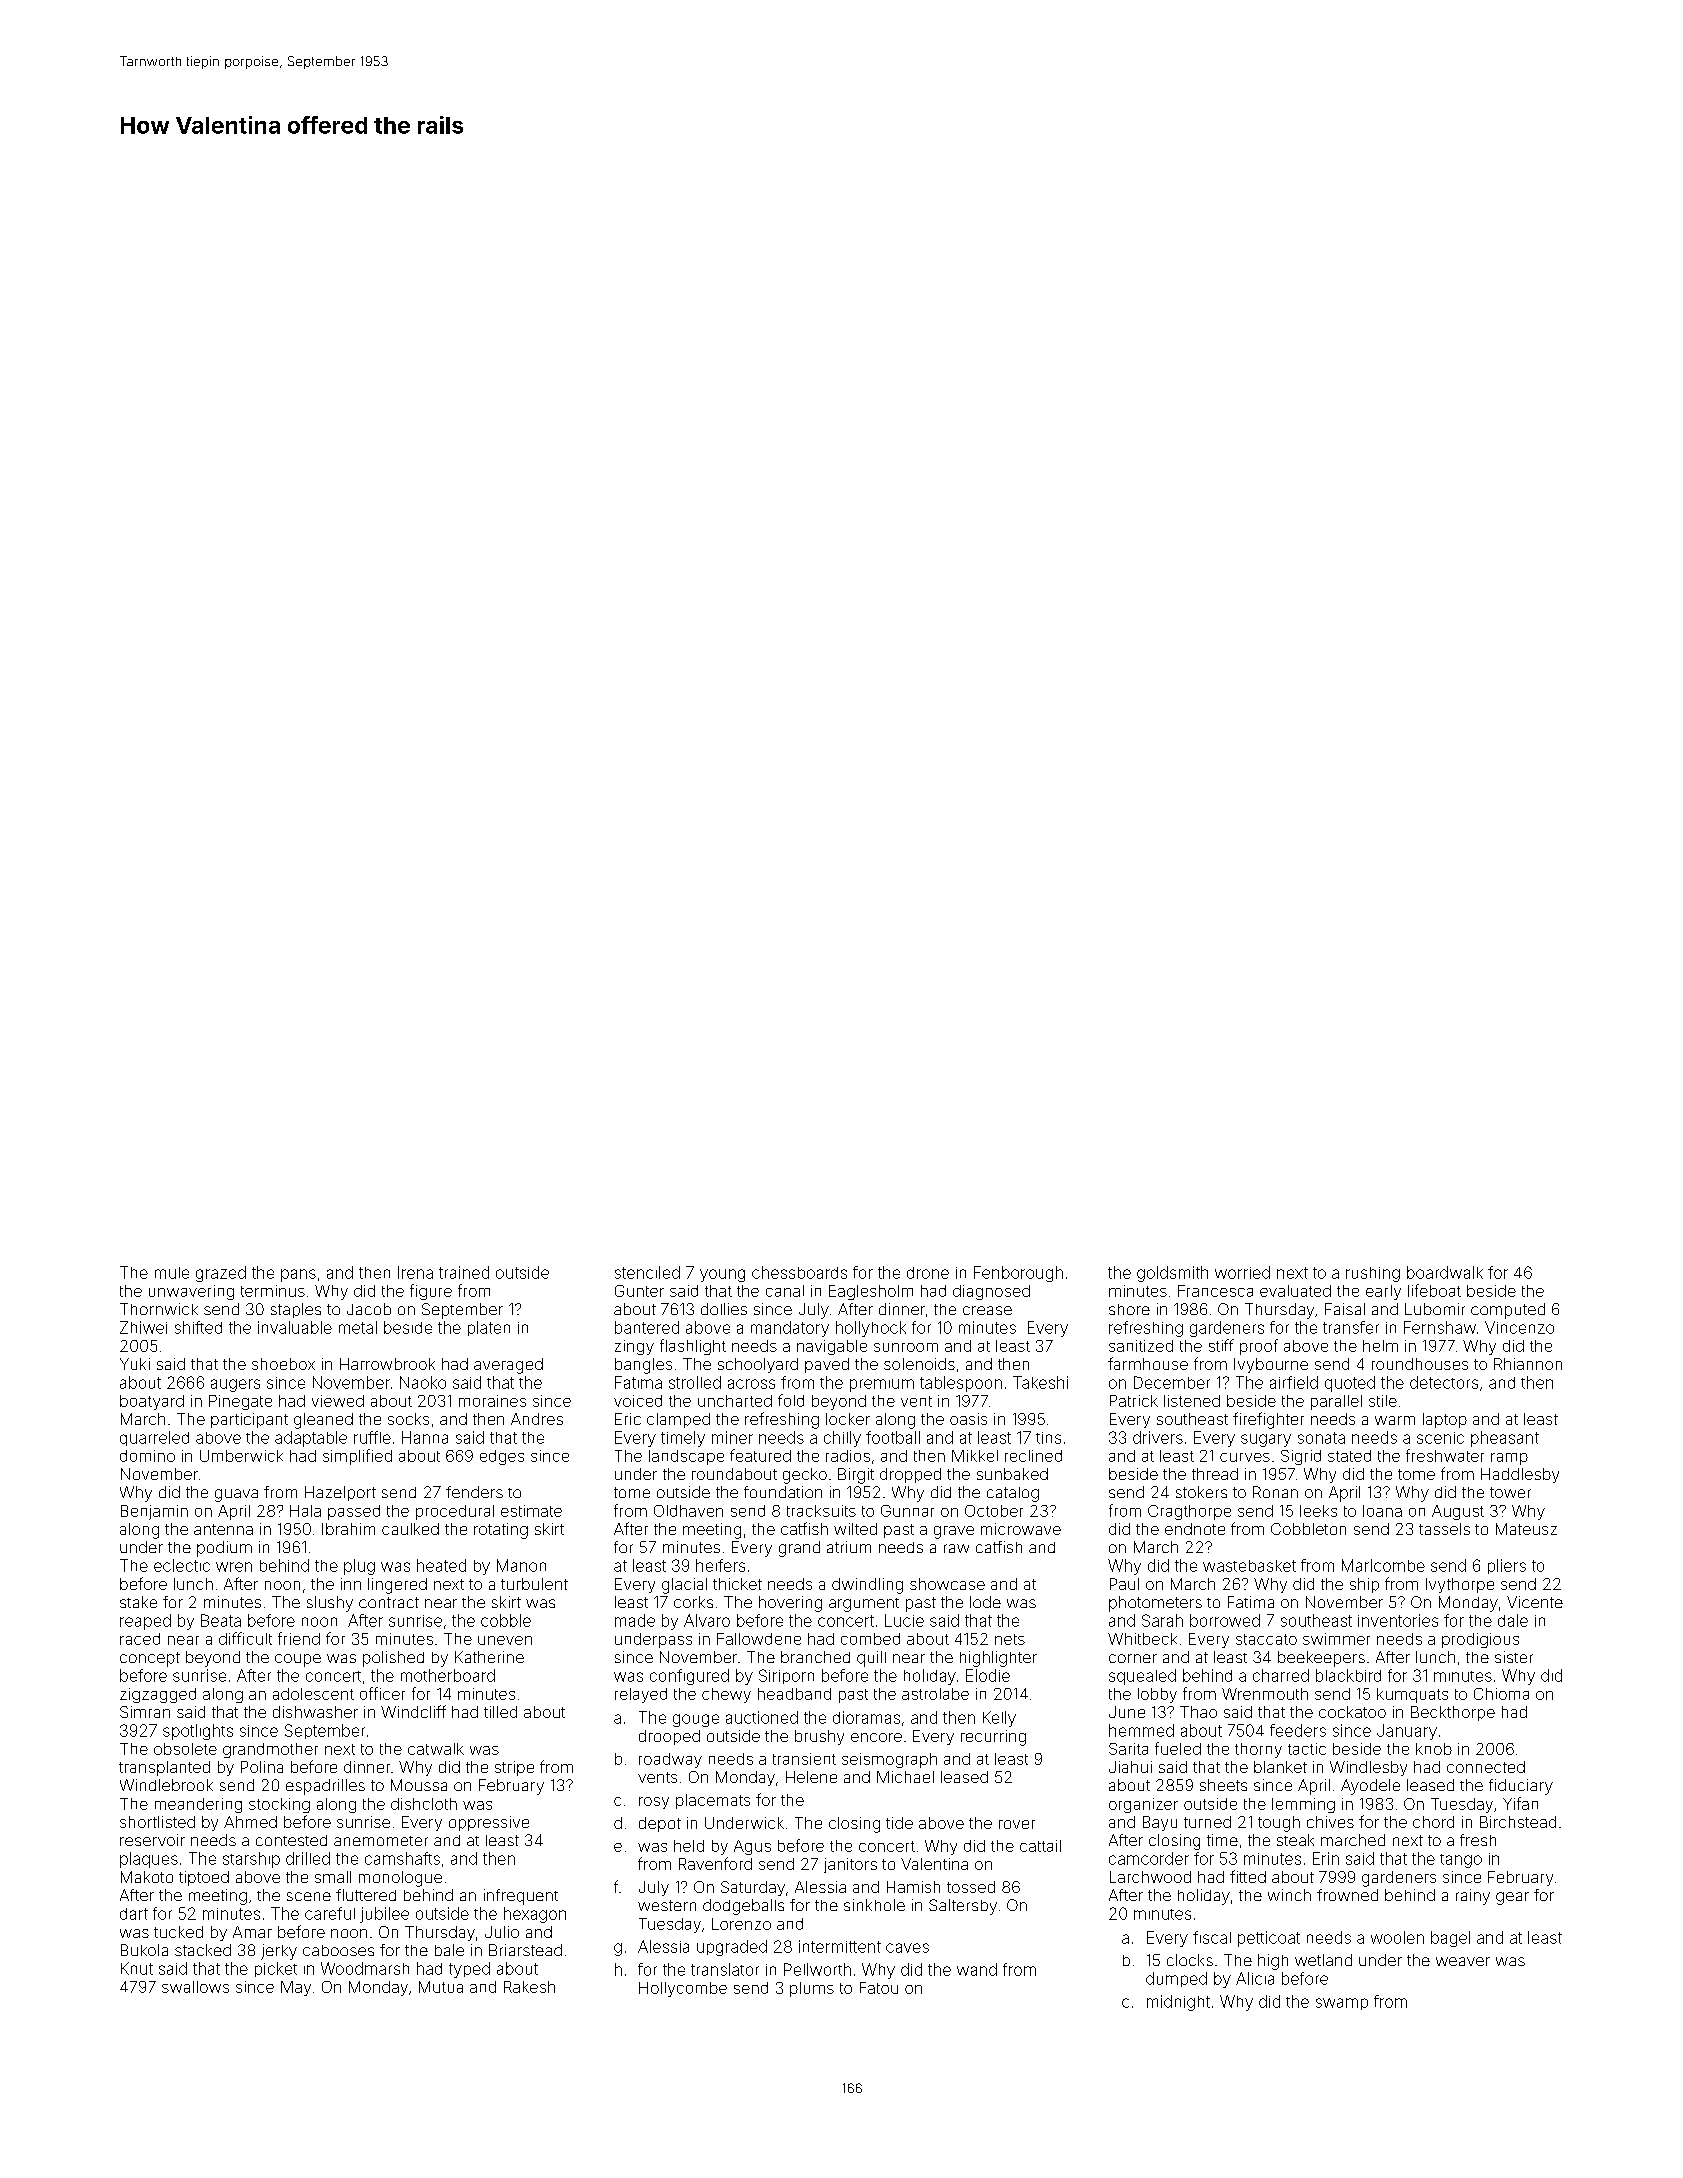 This screenshot has height=2178, width=1683. What do you see at coordinates (713, 1801) in the screenshot?
I see `placemats` at bounding box center [713, 1801].
